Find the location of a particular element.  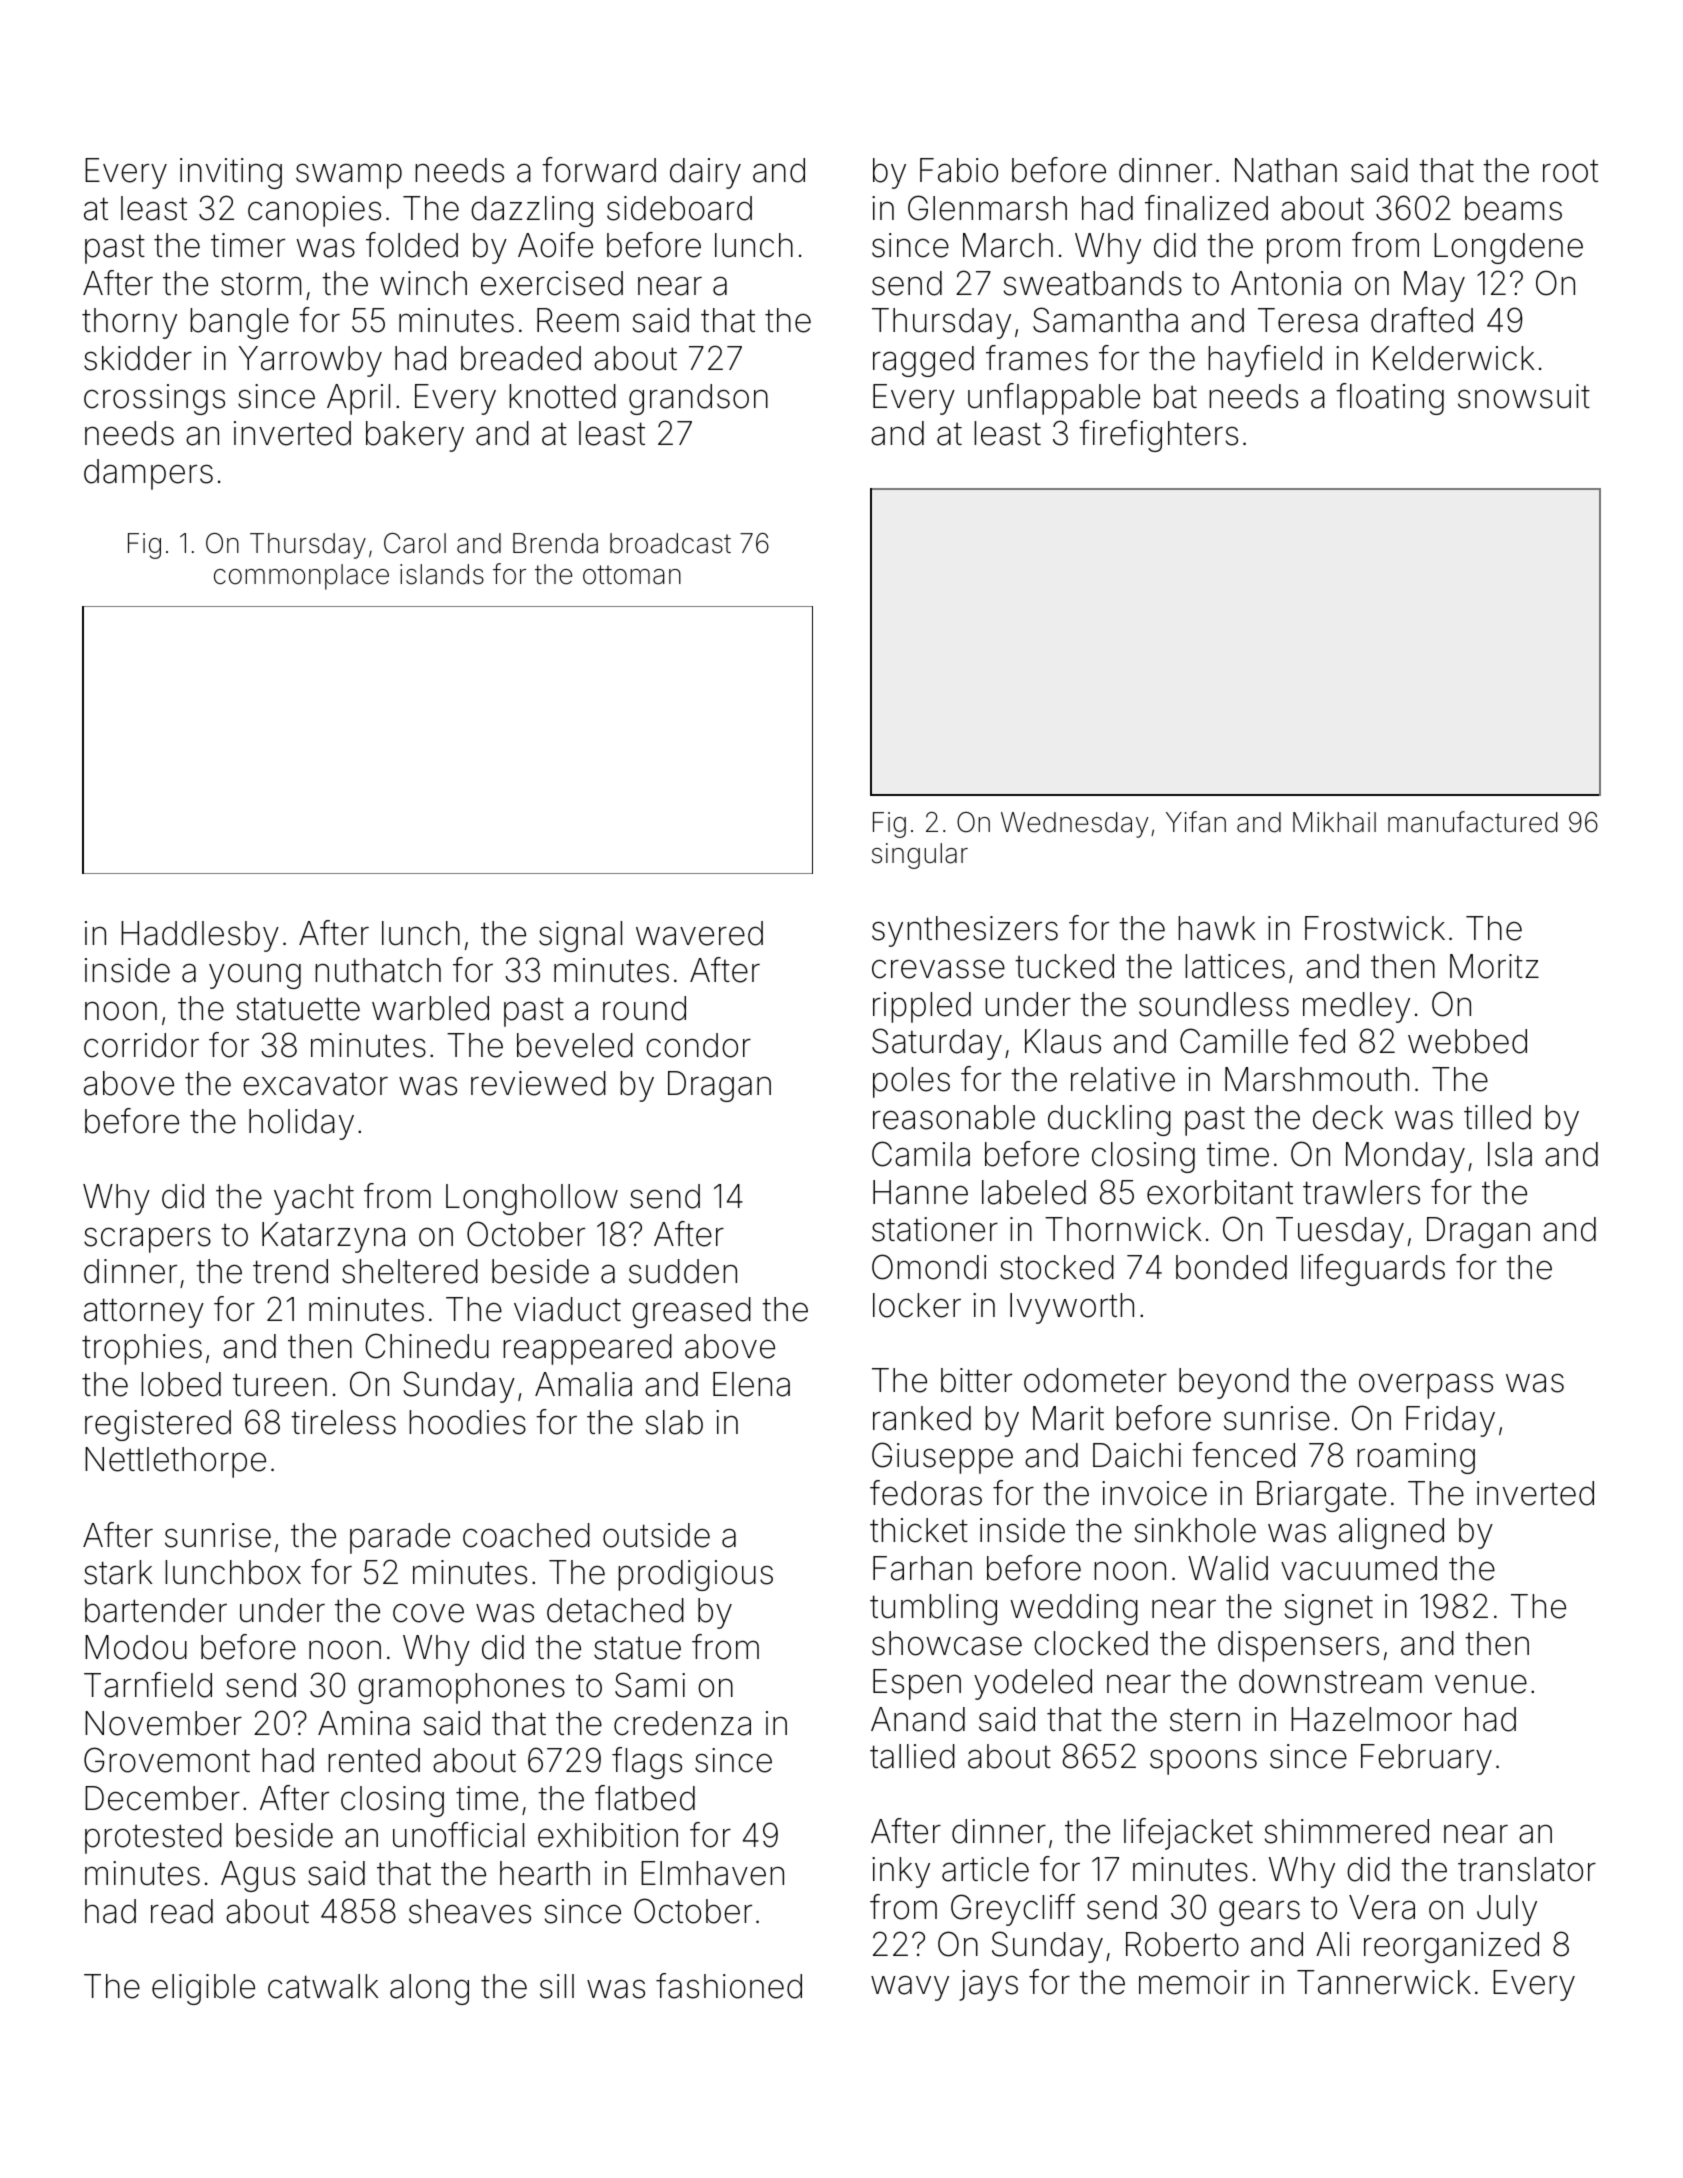

fedoras is located at coordinates (926, 1493).
